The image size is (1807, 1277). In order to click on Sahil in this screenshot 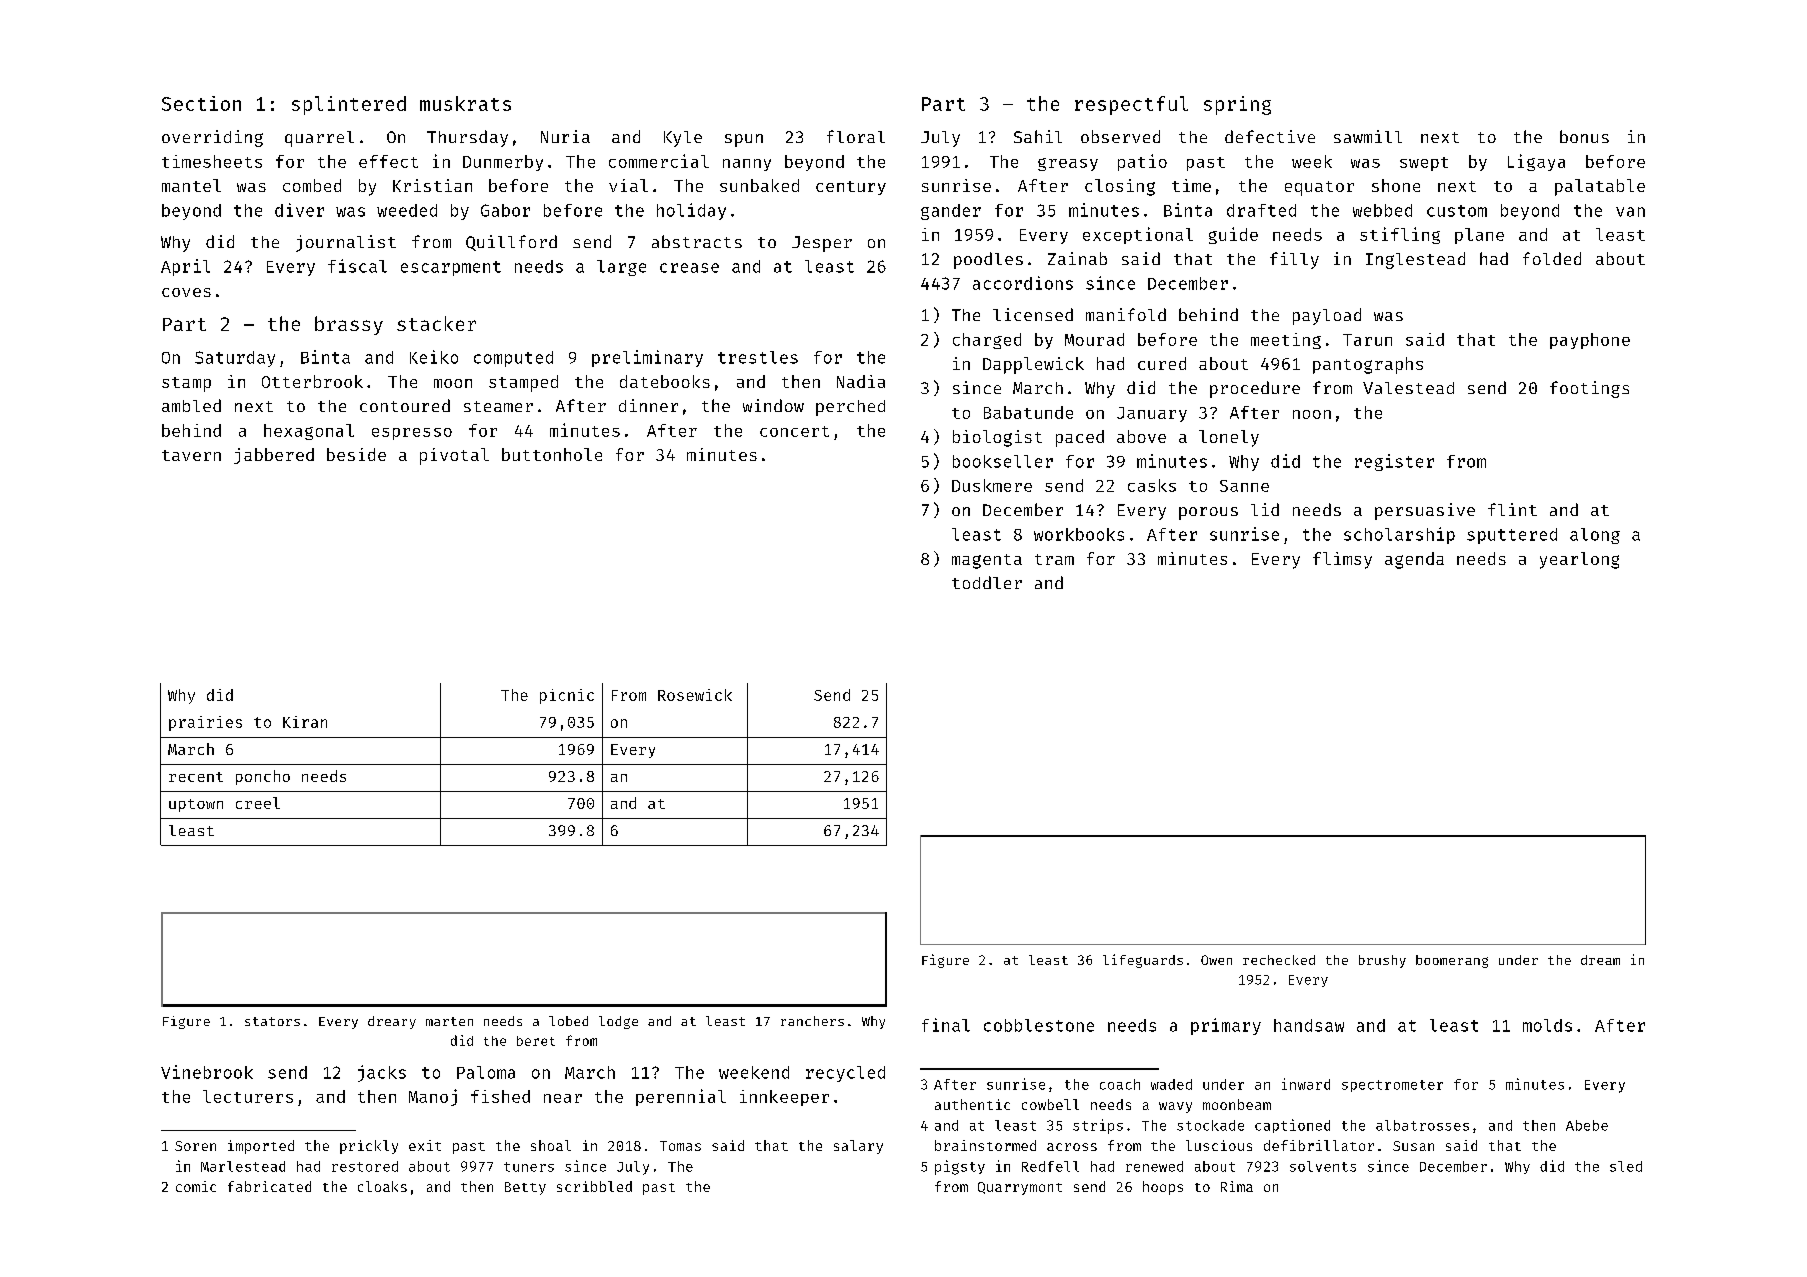, I will do `click(1038, 136)`.
